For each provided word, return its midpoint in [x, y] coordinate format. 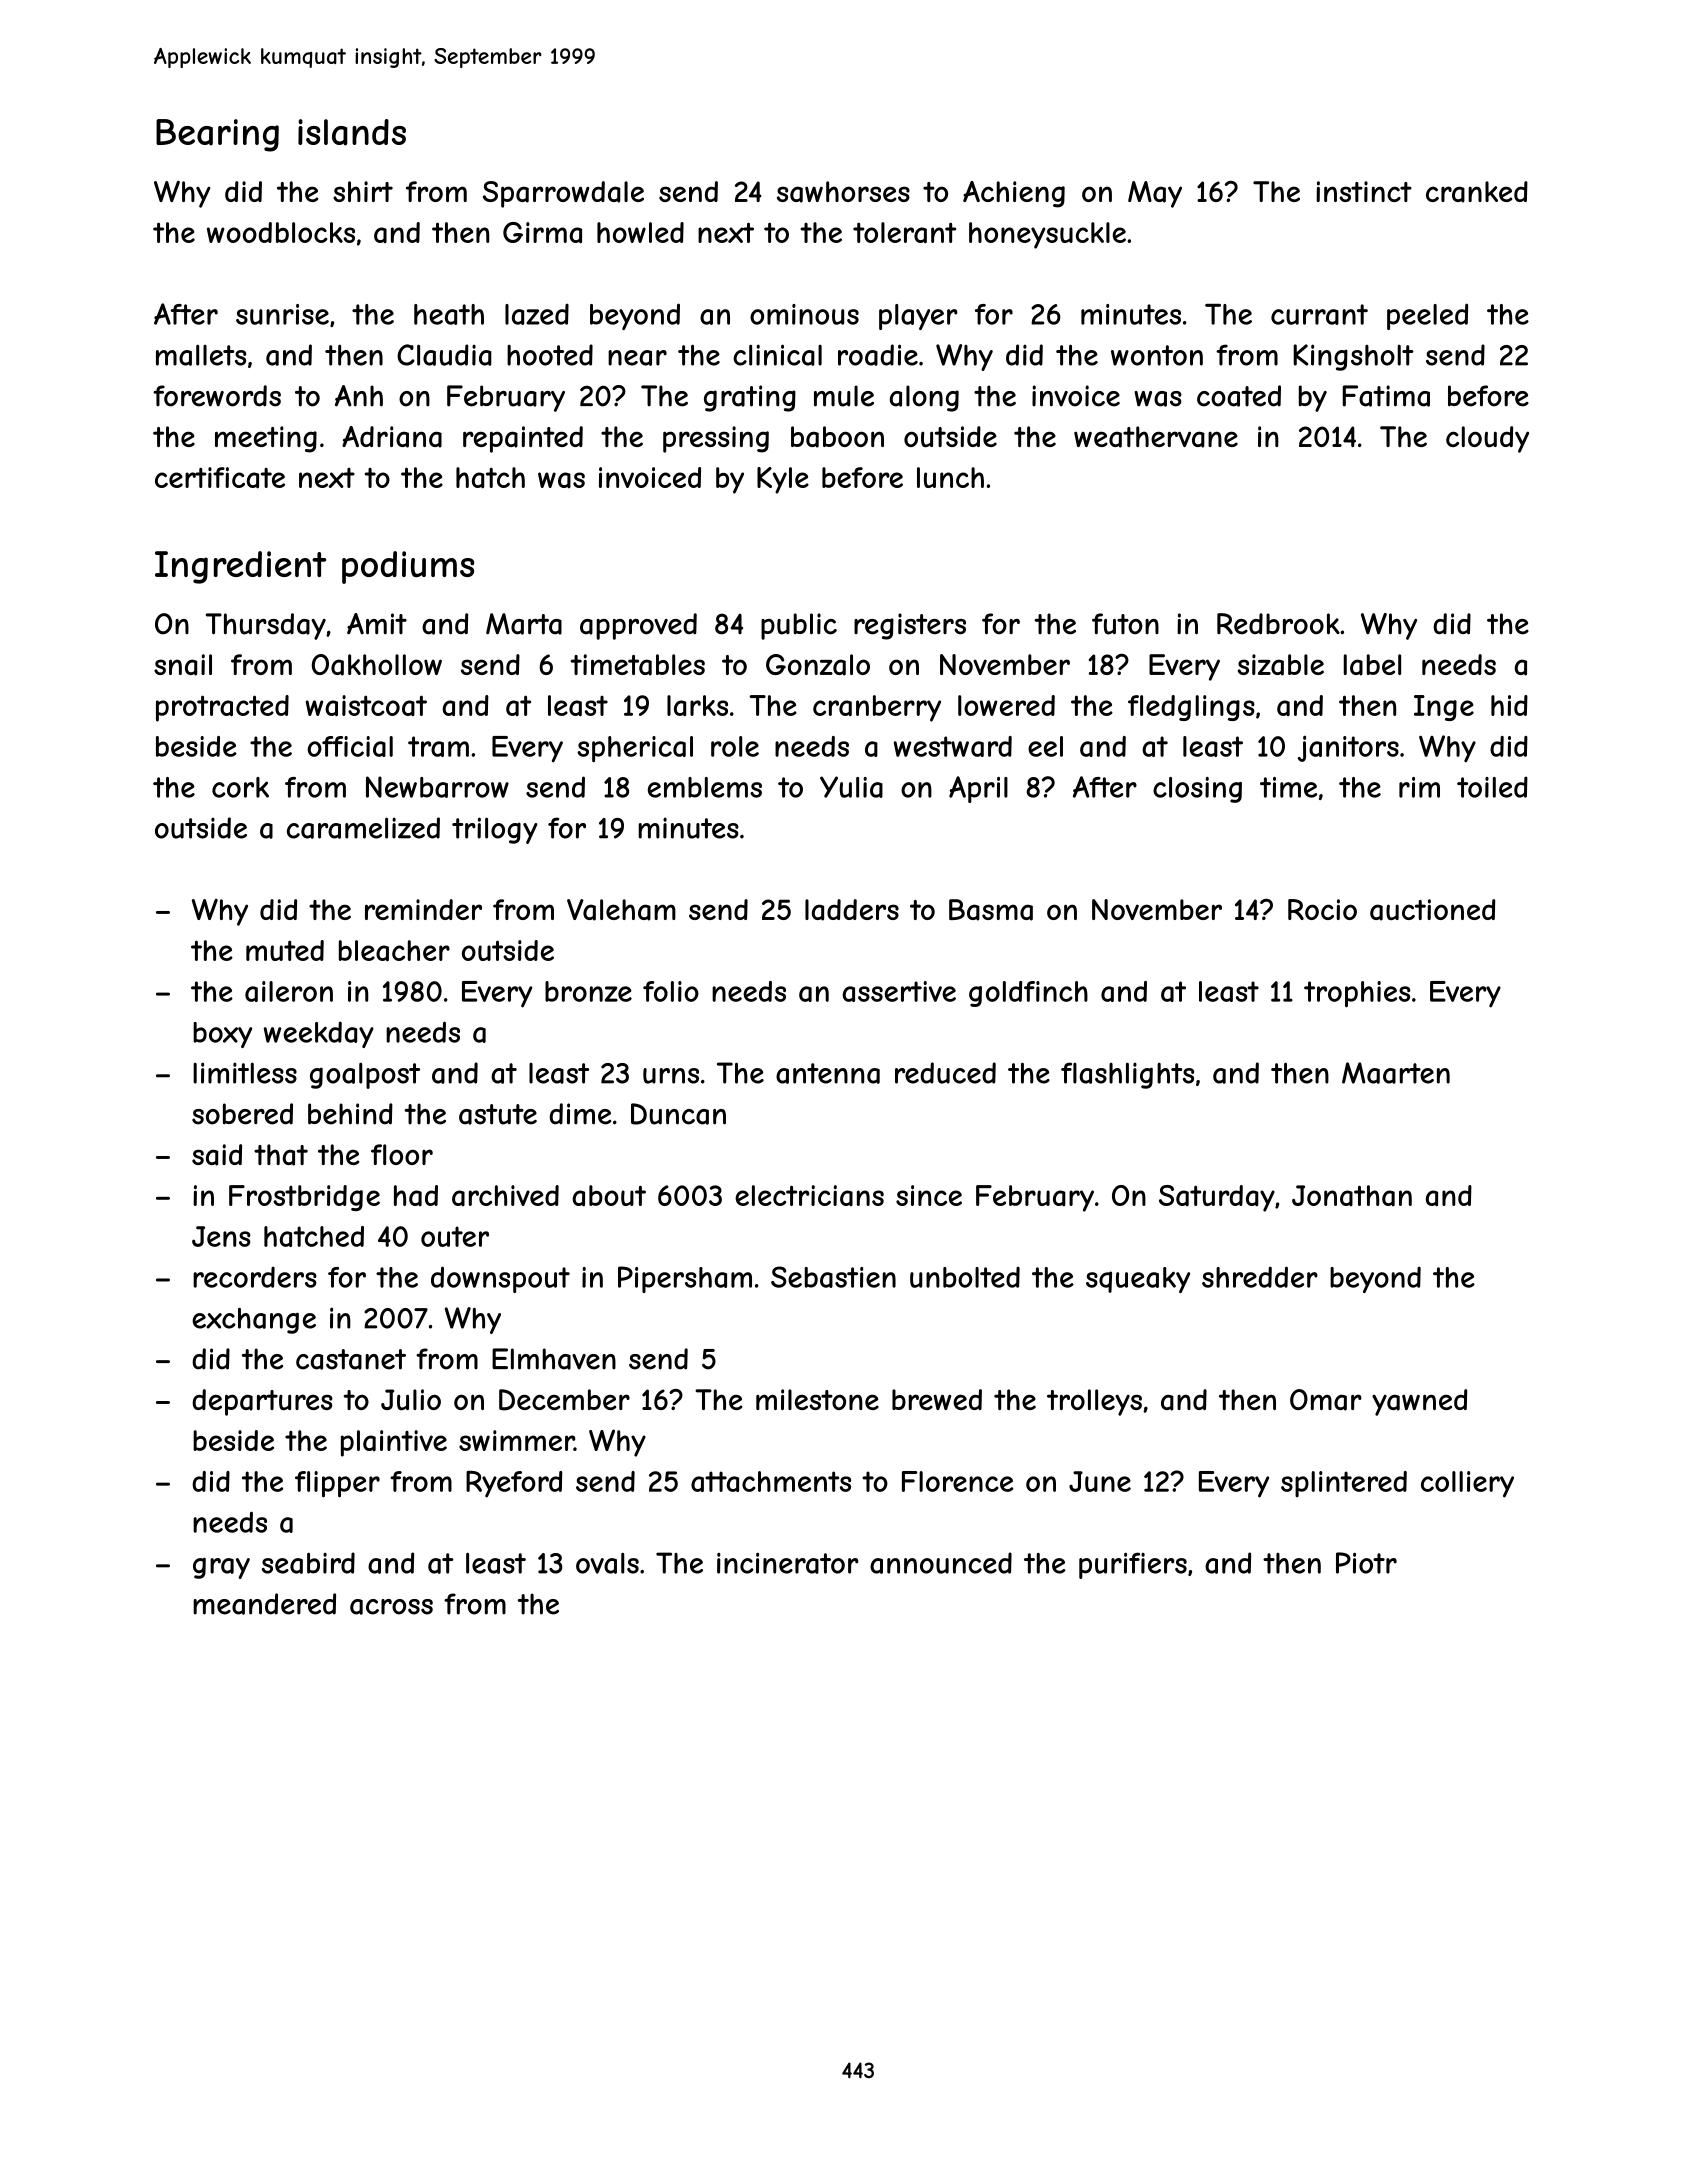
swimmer [516, 1440]
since [929, 1195]
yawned [1419, 1402]
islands [352, 132]
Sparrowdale [563, 194]
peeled [1427, 316]
